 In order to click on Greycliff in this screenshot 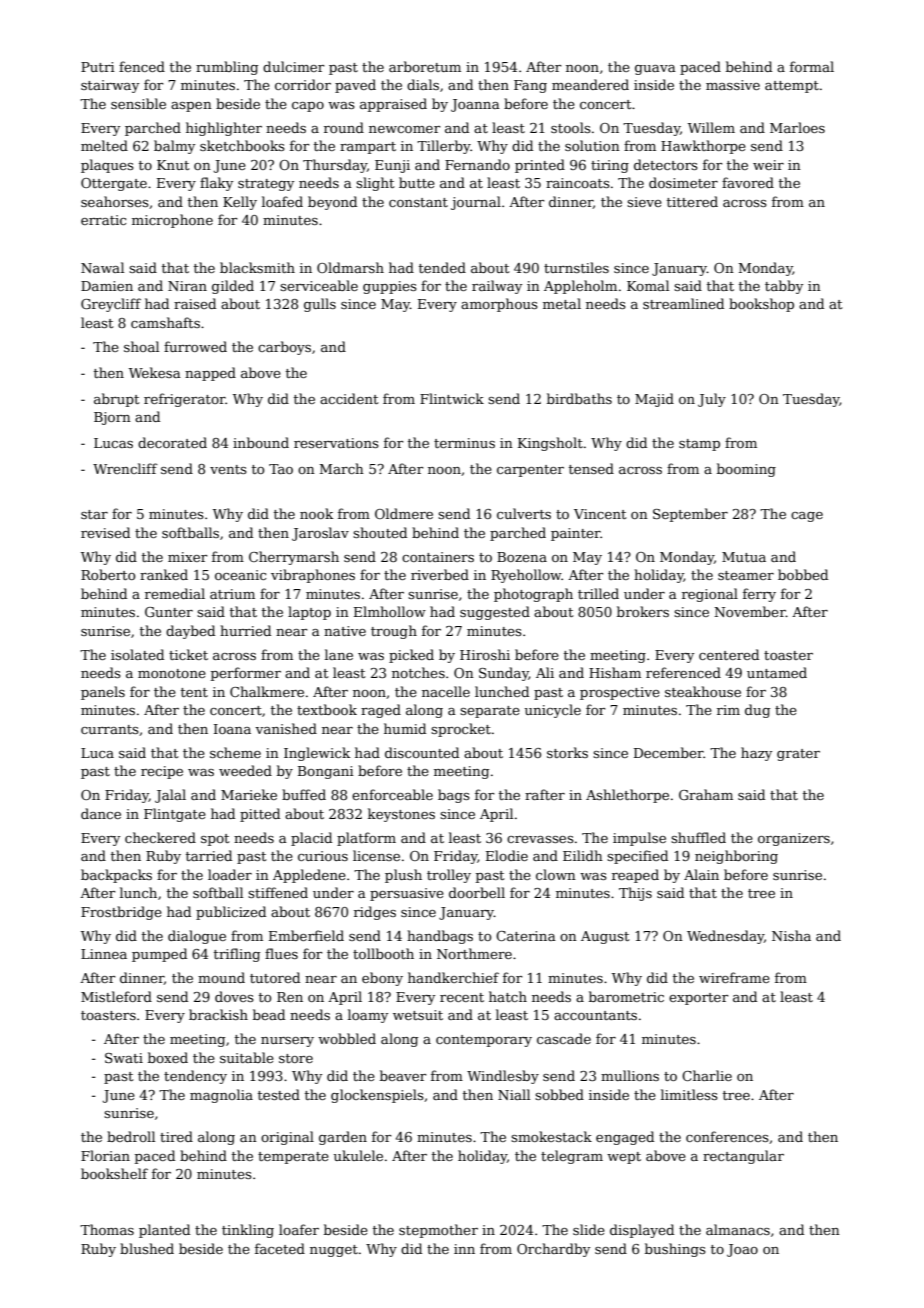, I will do `click(111, 305)`.
